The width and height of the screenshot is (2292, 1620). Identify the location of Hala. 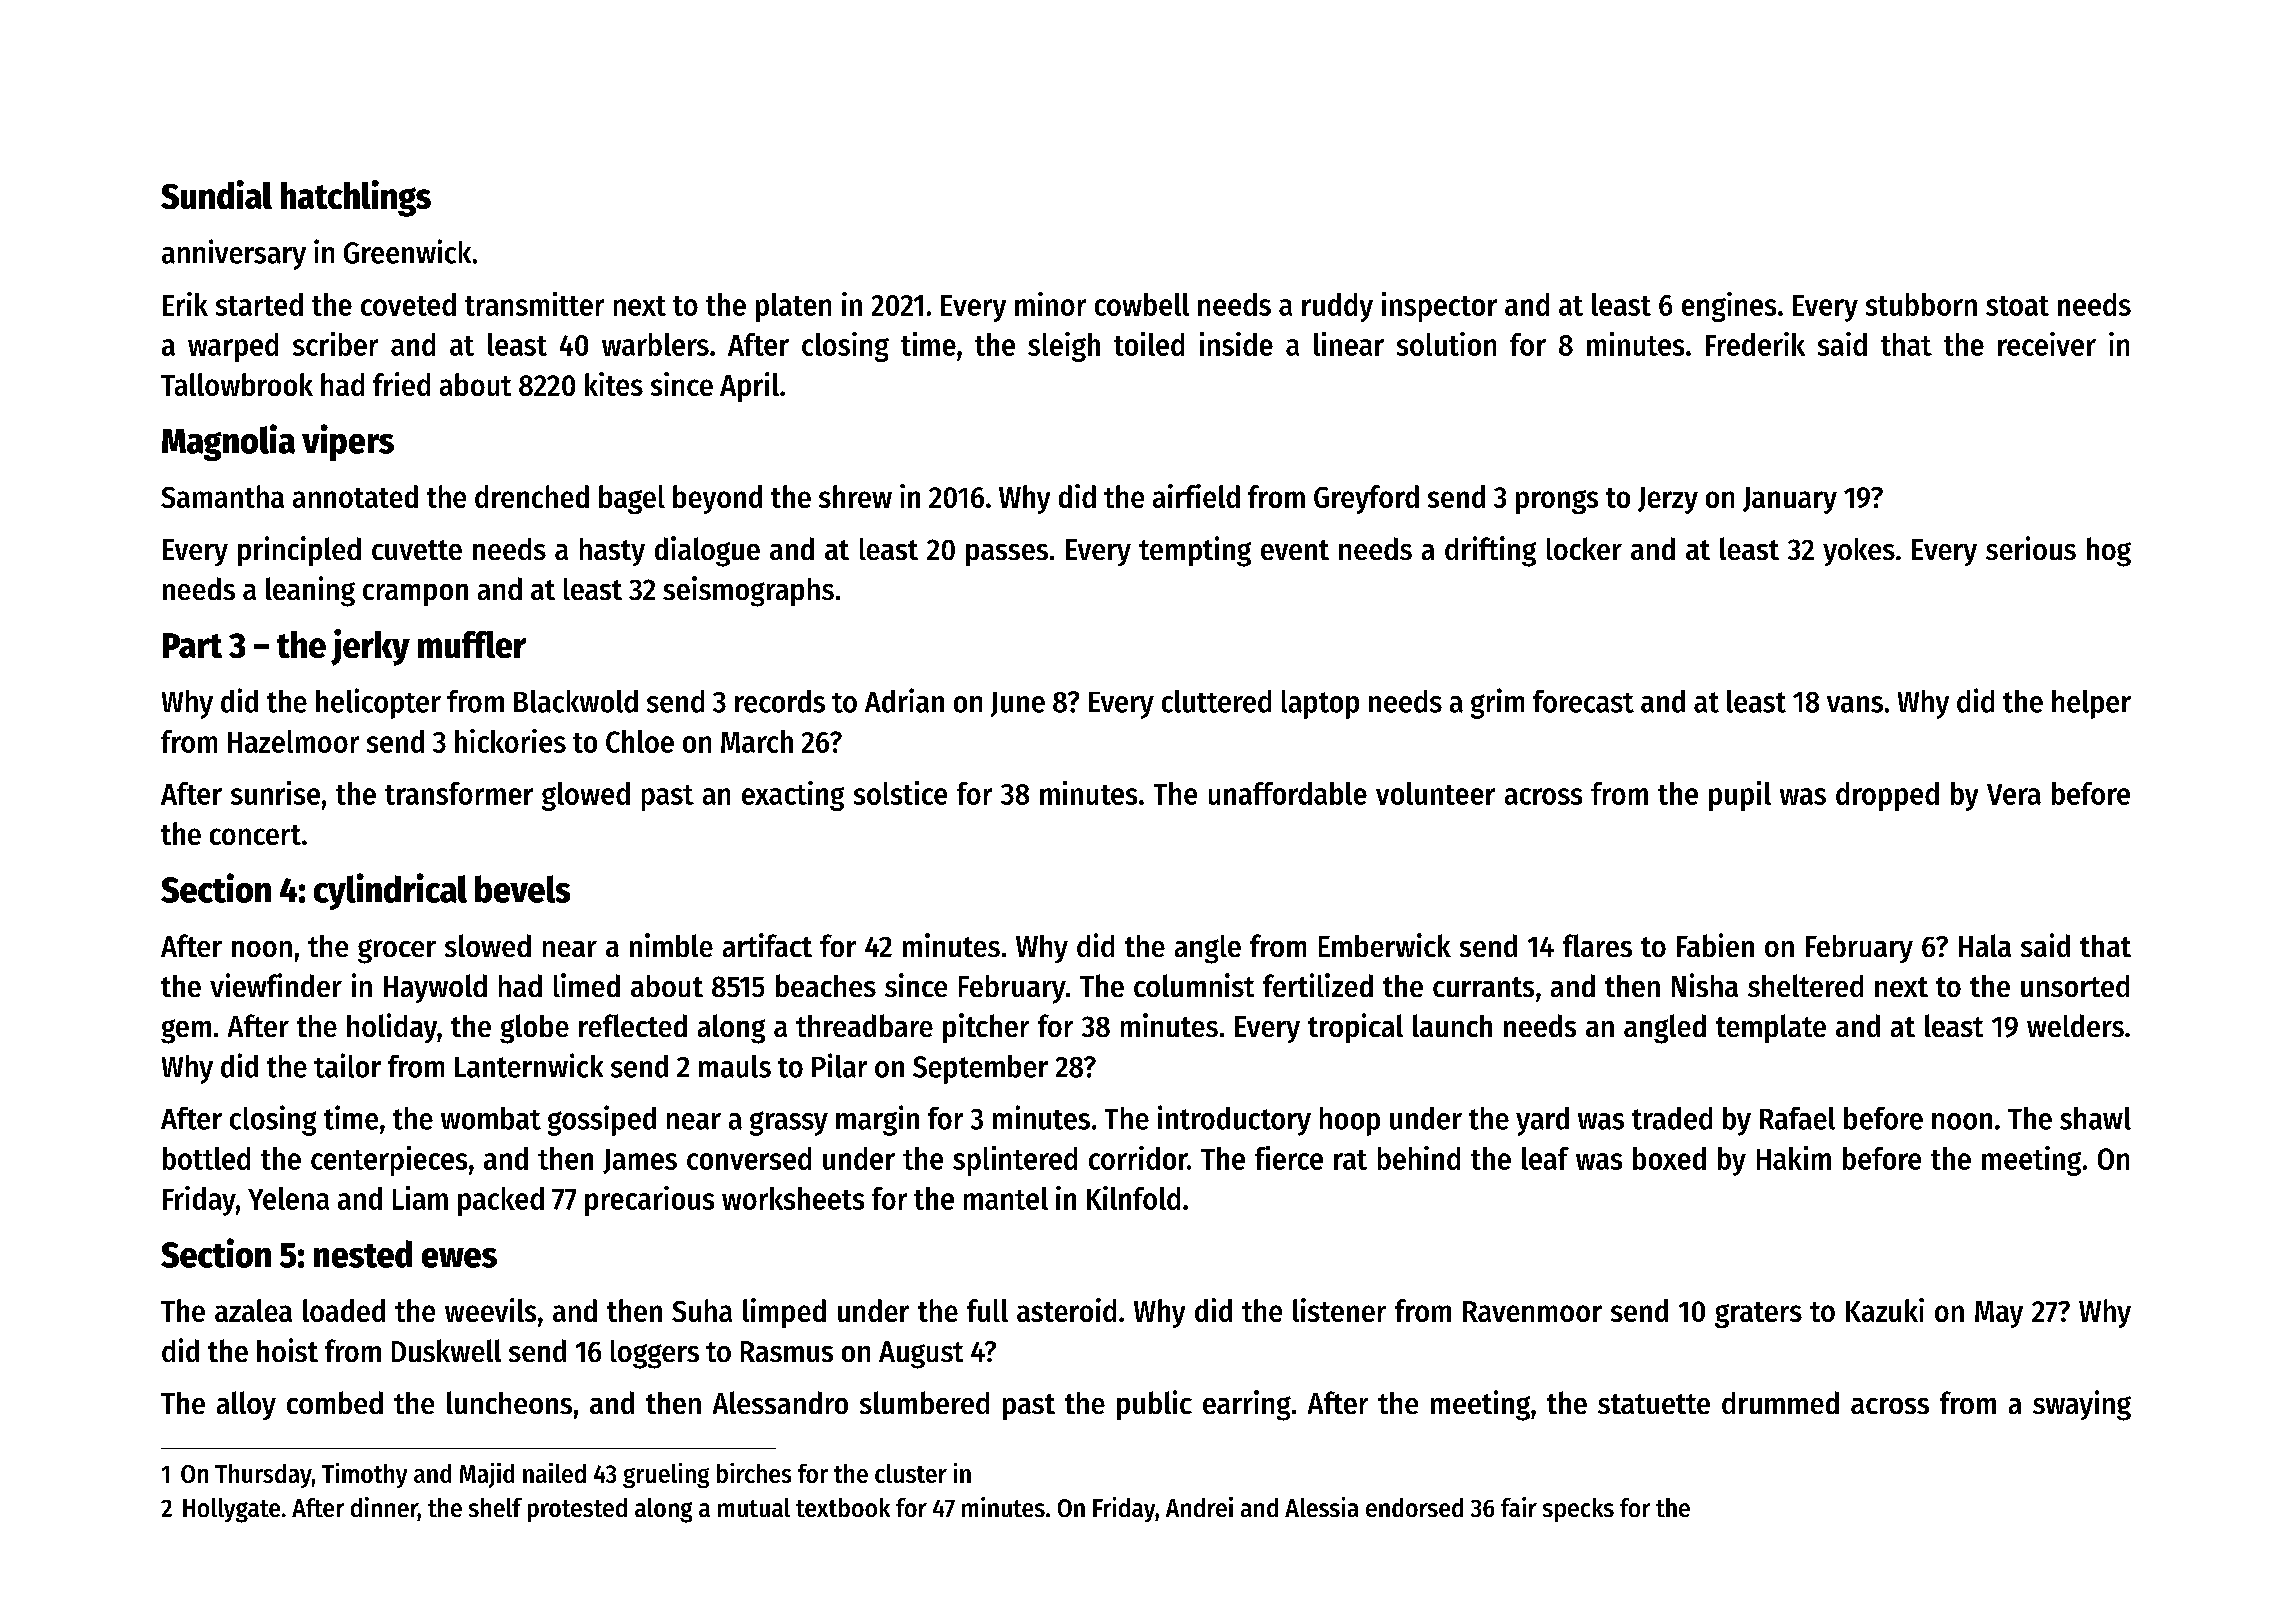
(1985, 945).
